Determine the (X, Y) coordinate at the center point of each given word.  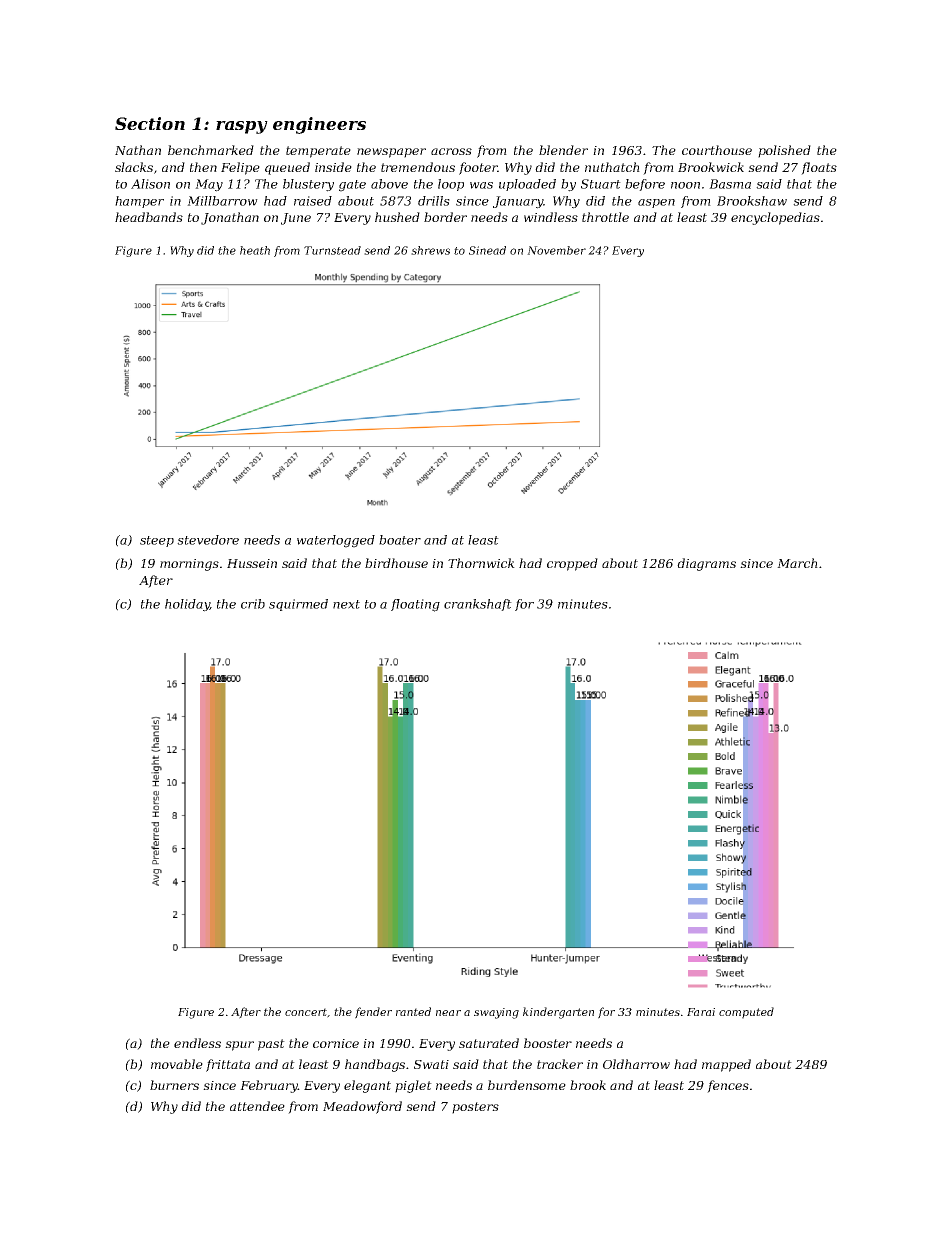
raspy (242, 127)
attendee (257, 1106)
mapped (726, 1065)
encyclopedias (775, 218)
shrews (430, 250)
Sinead (487, 250)
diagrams (706, 564)
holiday (187, 605)
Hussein (252, 563)
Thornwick (481, 563)
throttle (605, 217)
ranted (413, 1011)
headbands (149, 217)
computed (746, 1013)
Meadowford (362, 1107)
